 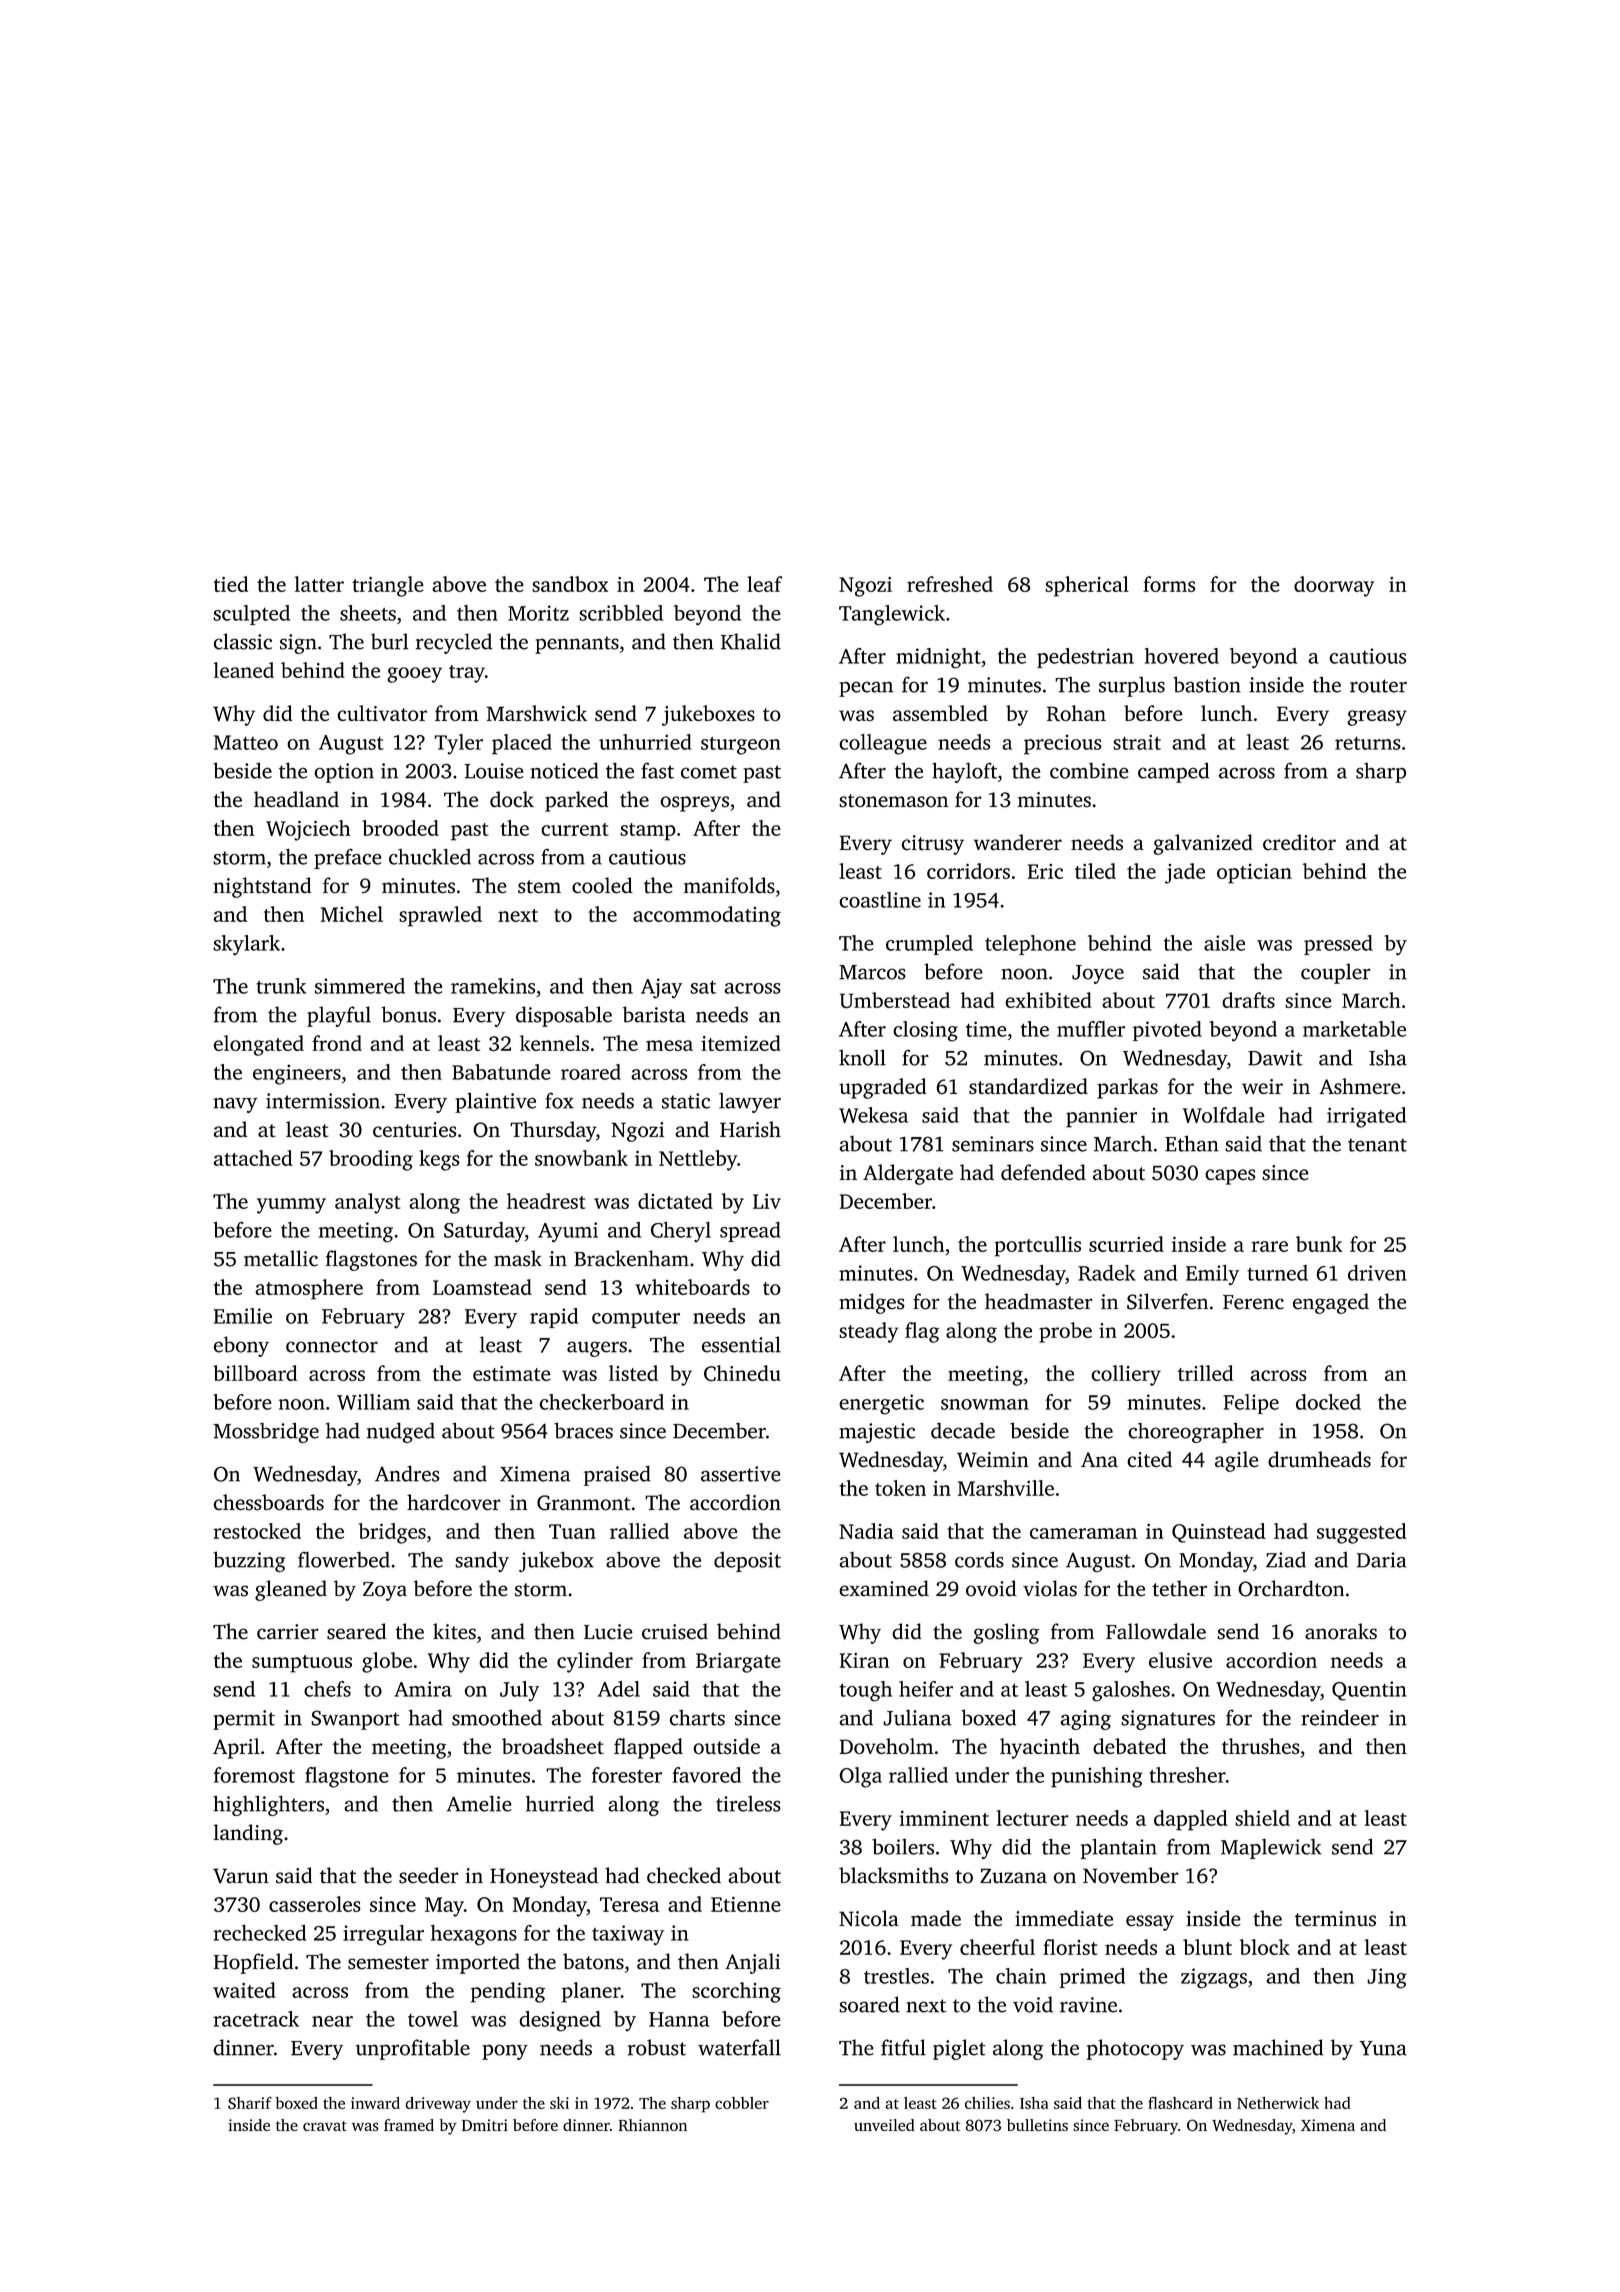 What do you see at coordinates (1167, 1301) in the screenshot?
I see `Silverfen` at bounding box center [1167, 1301].
